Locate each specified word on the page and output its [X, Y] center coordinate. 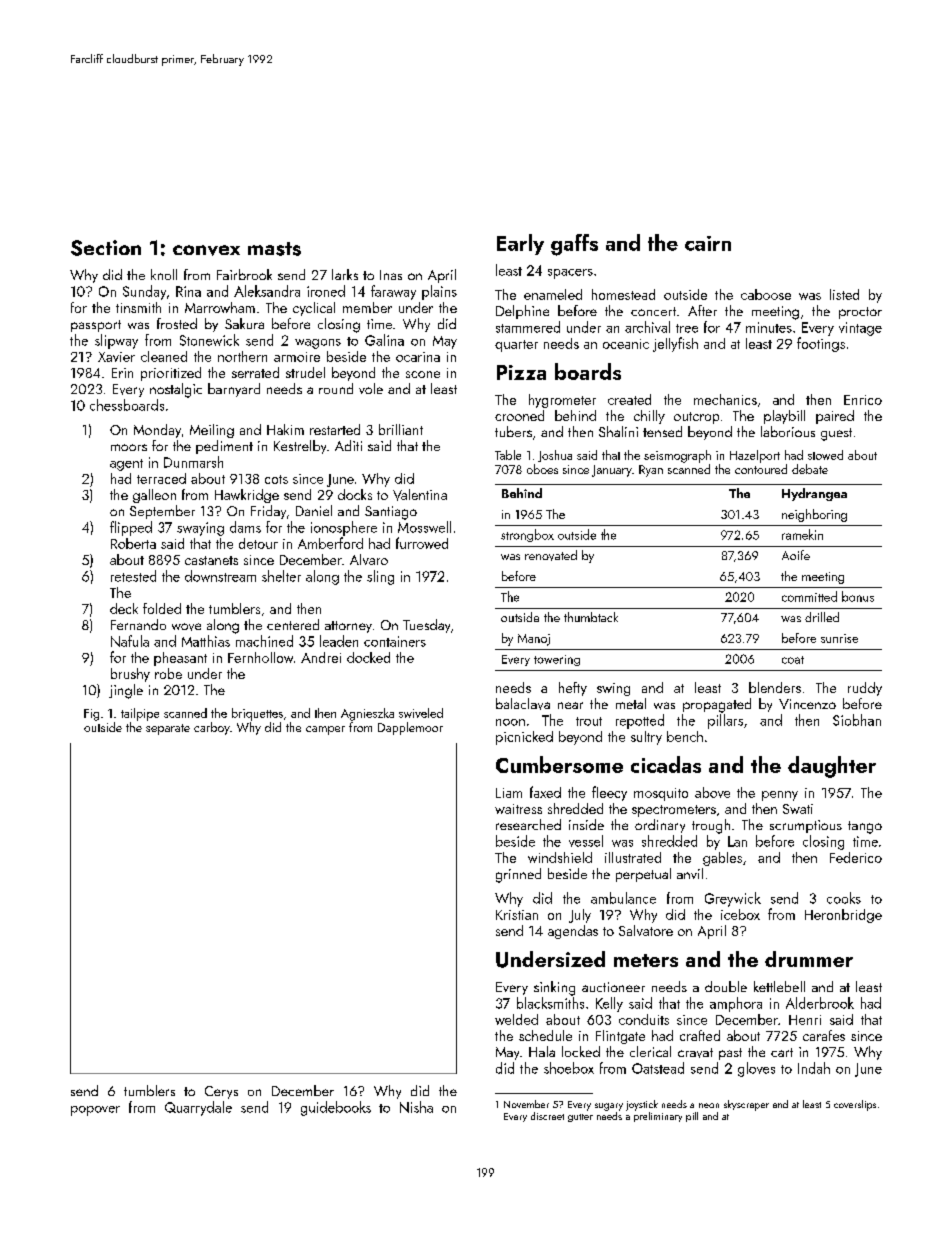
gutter [580, 1118]
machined [264, 641]
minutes [769, 327]
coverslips [855, 1105]
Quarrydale [198, 1108]
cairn [708, 243]
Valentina [420, 495]
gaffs [574, 245]
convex [206, 250]
